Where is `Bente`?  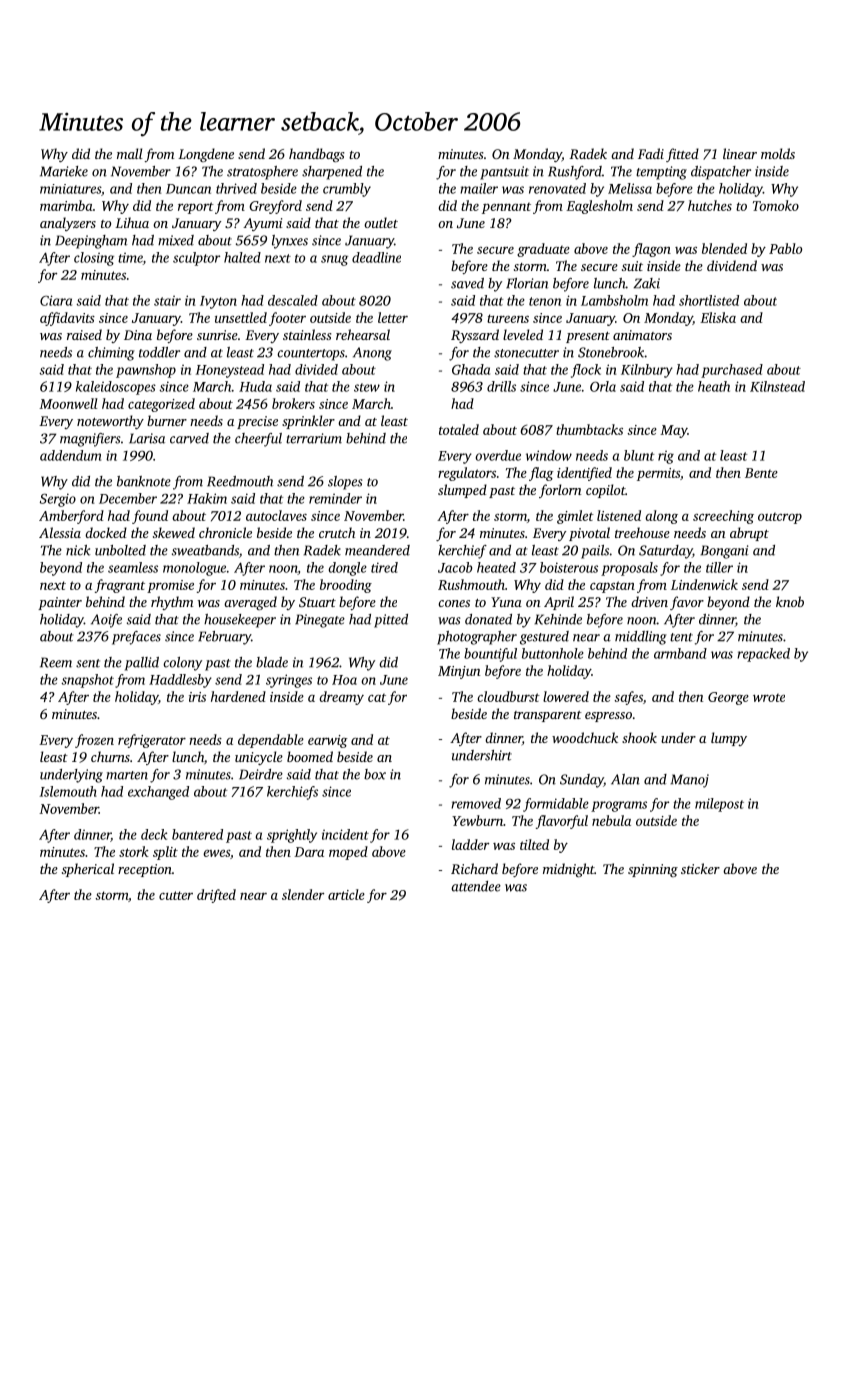 Bente is located at coordinates (761, 473).
